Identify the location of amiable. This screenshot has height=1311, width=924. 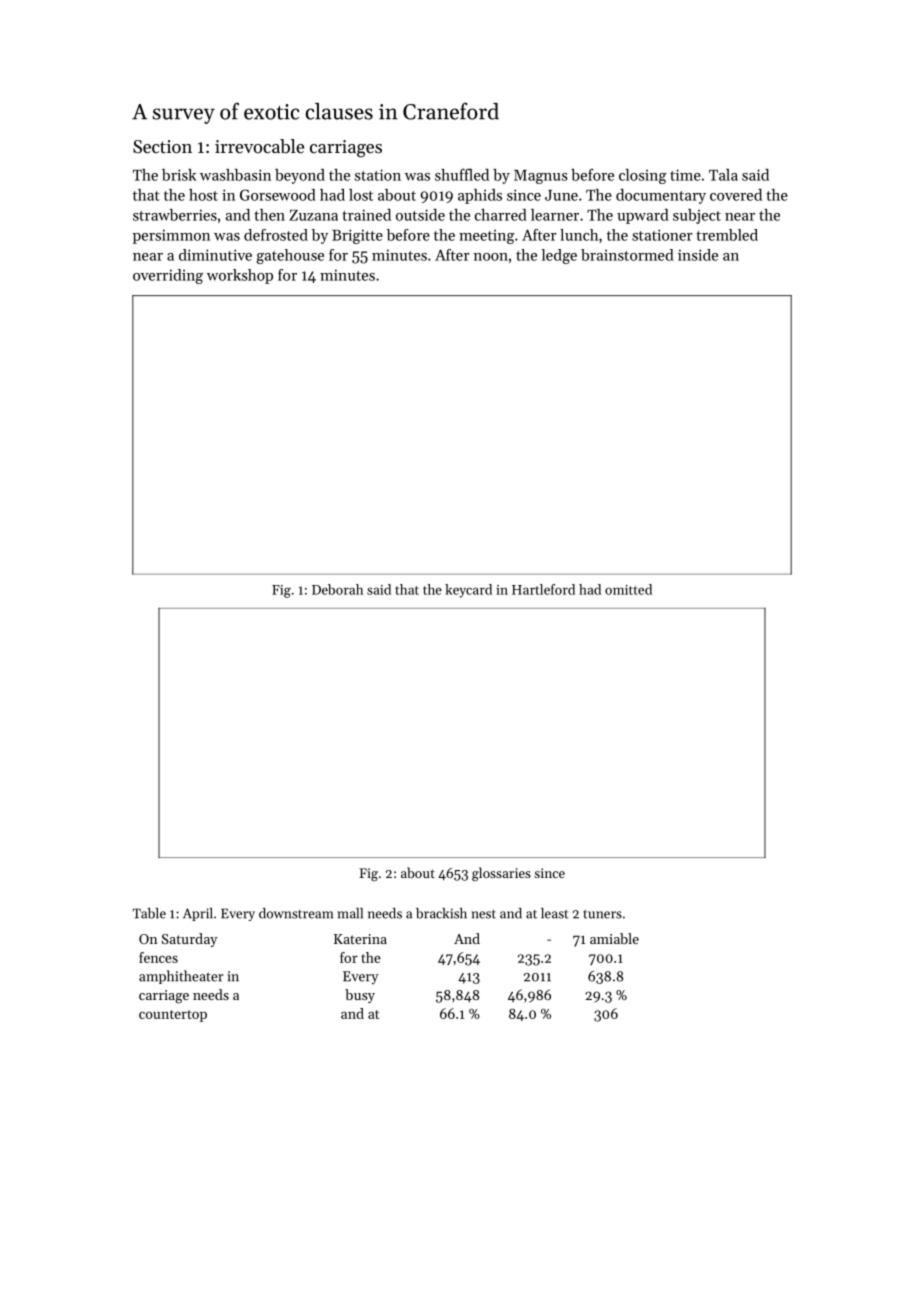
(614, 938).
